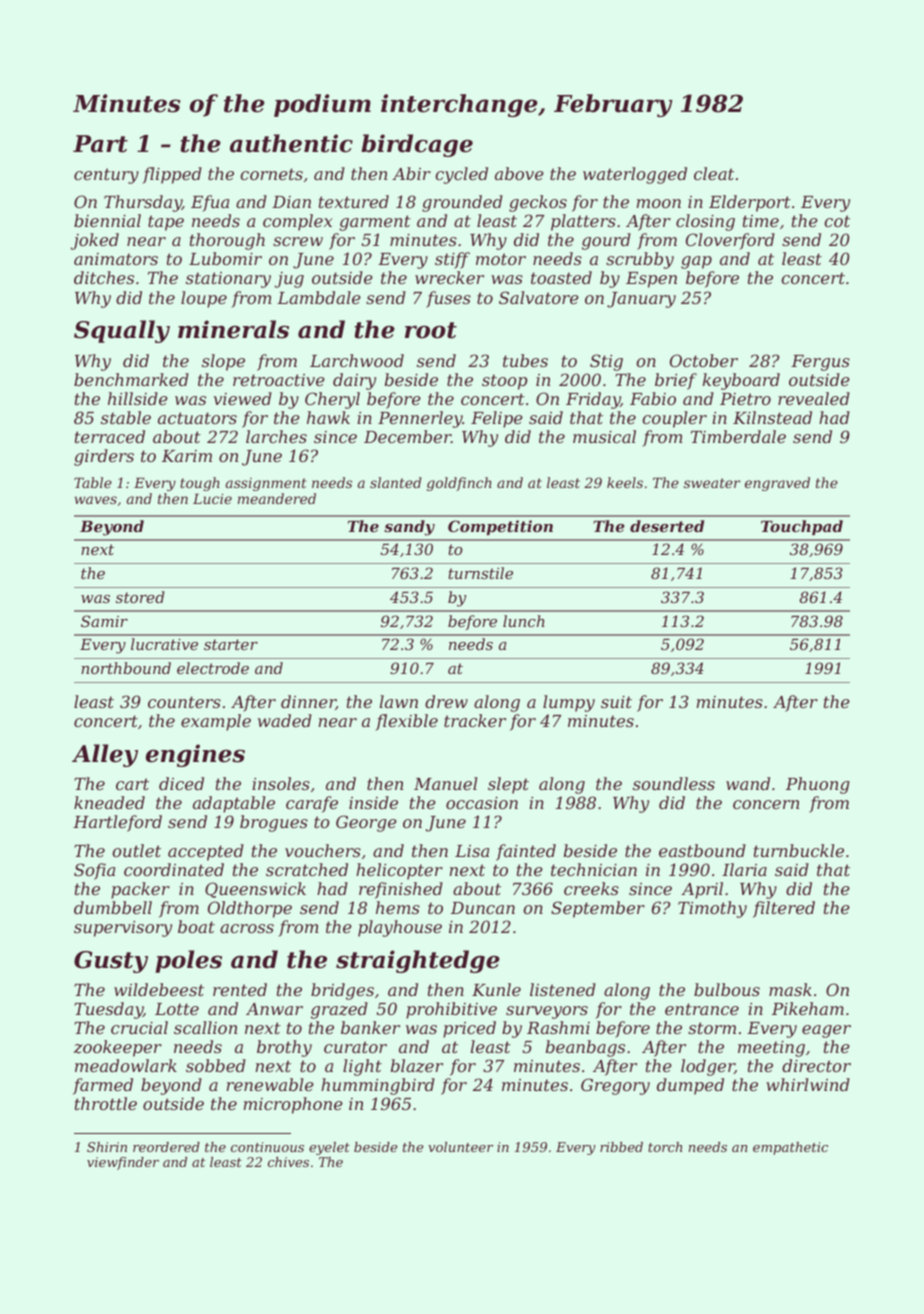 The height and width of the page is (1314, 924). What do you see at coordinates (714, 173) in the page?
I see `cleat` at bounding box center [714, 173].
